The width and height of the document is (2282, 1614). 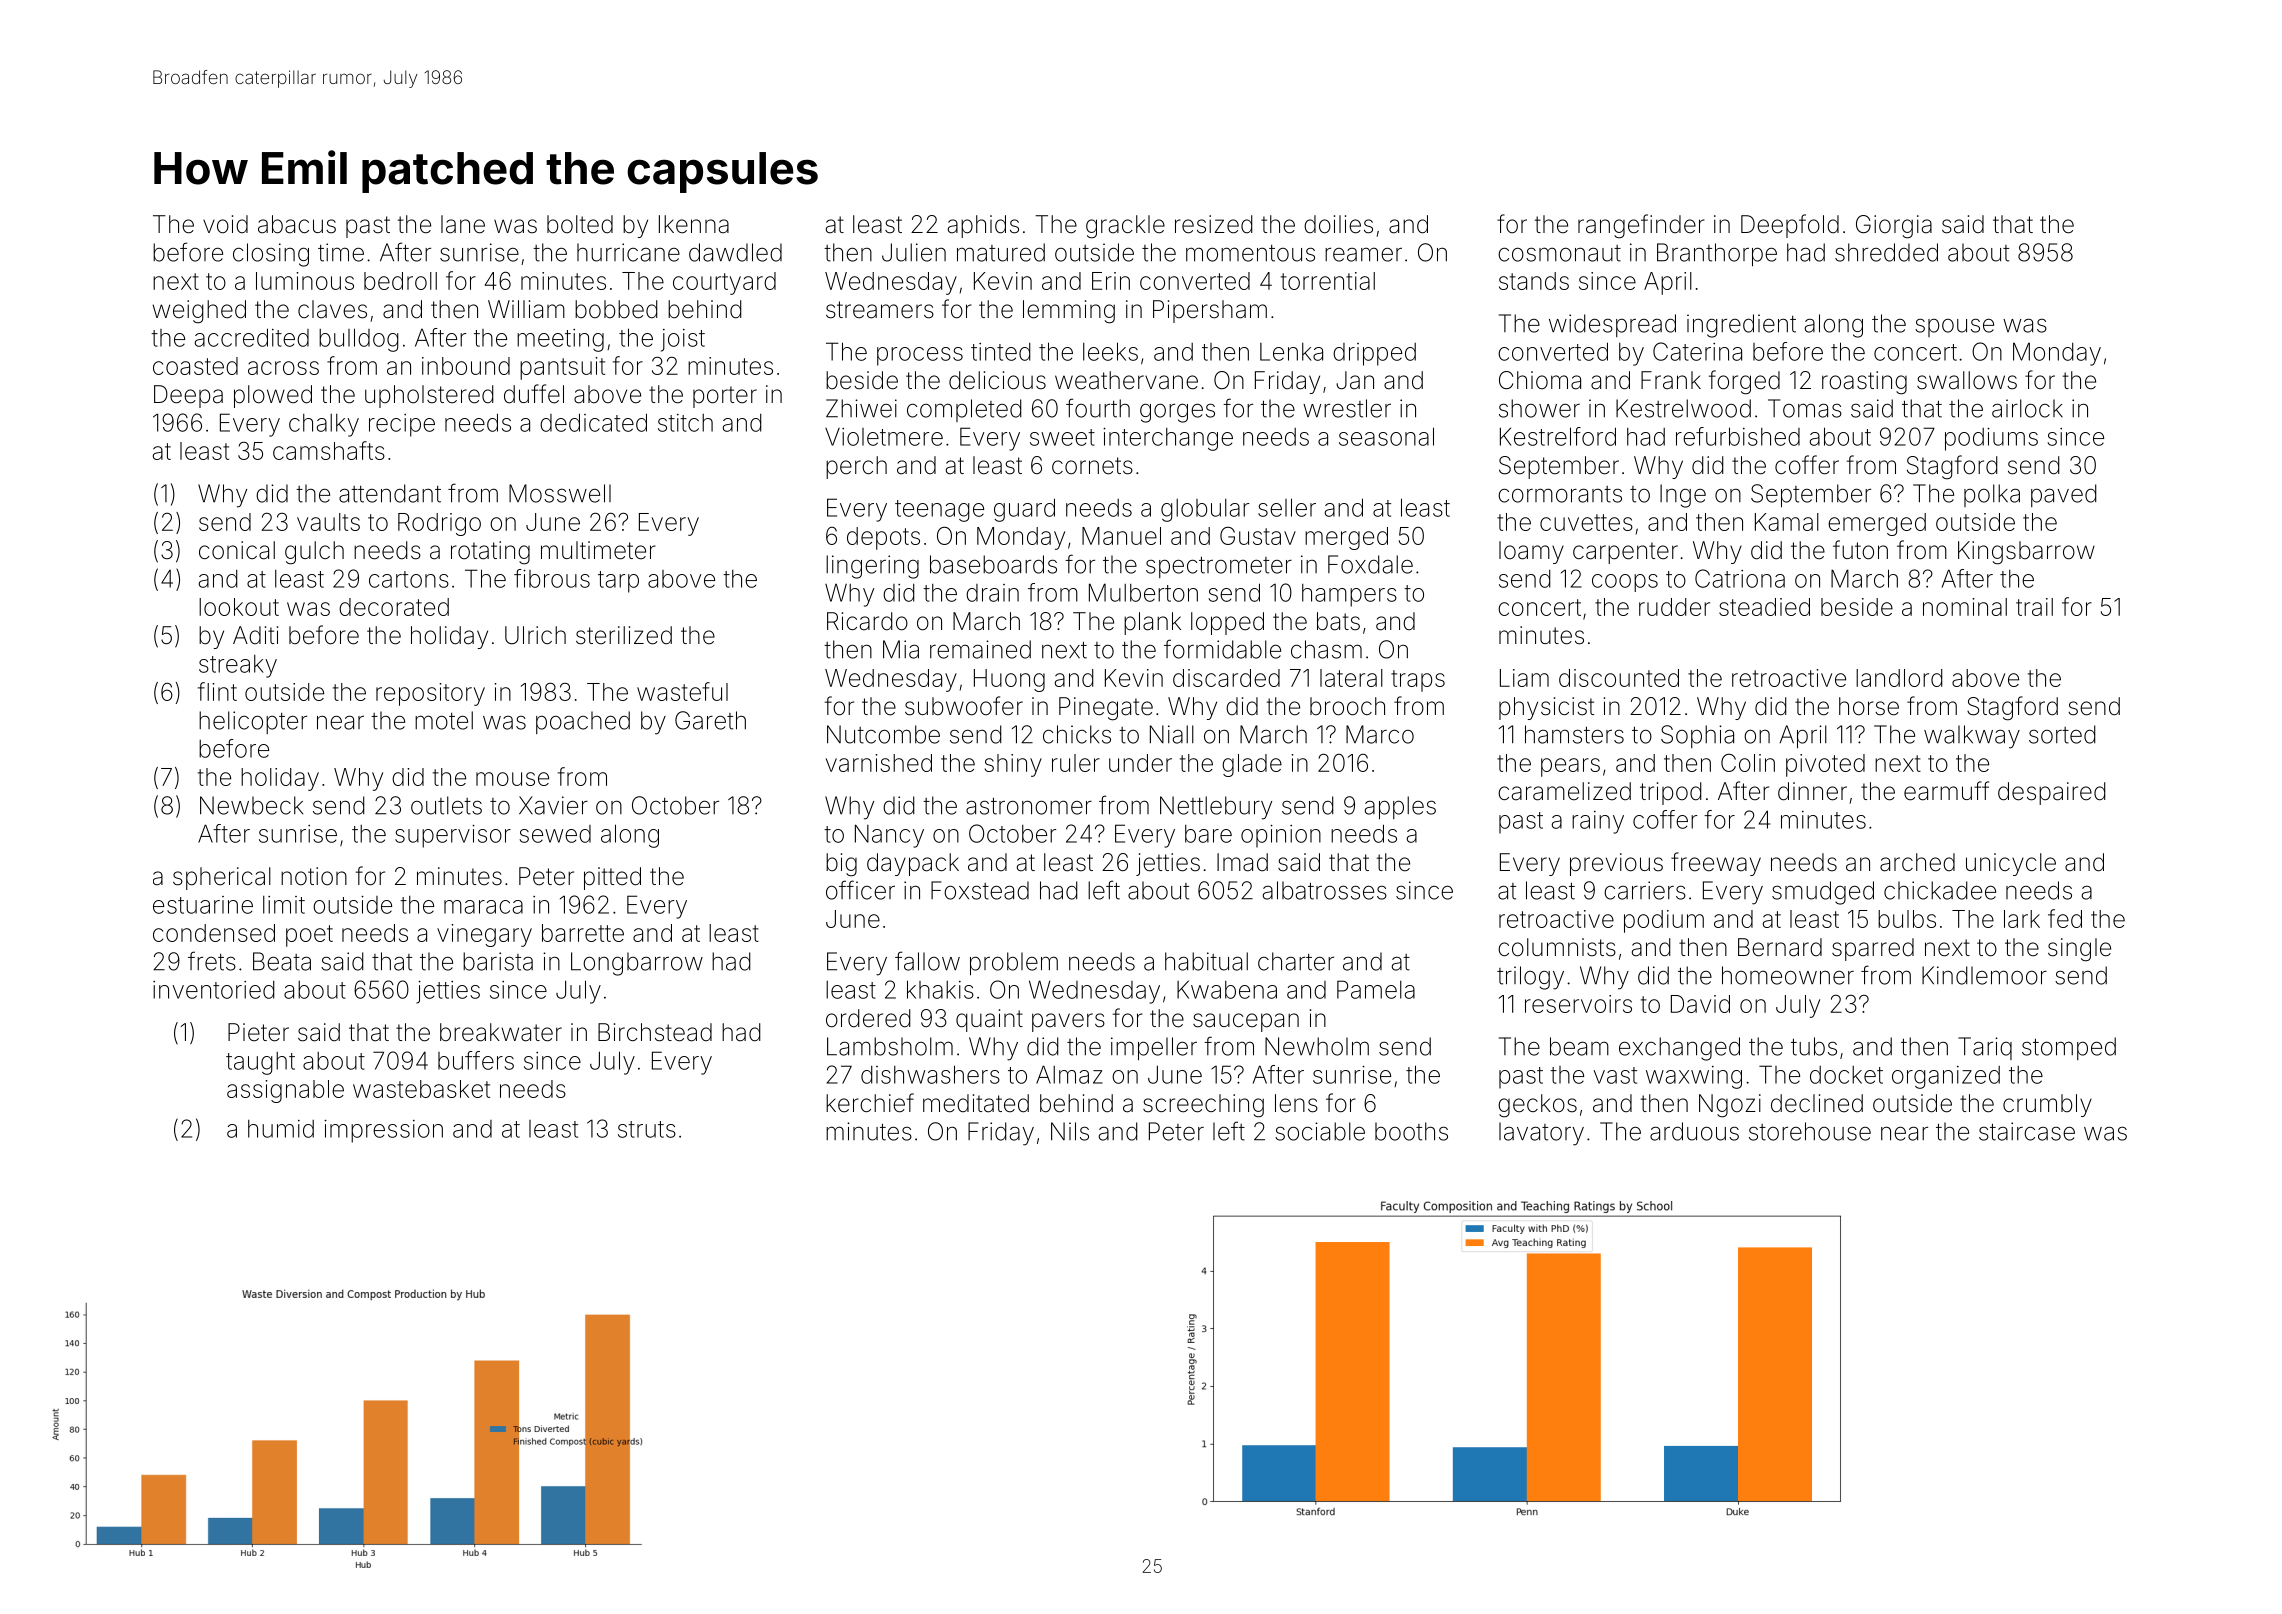 What do you see at coordinates (1716, 864) in the document?
I see `freeway` at bounding box center [1716, 864].
